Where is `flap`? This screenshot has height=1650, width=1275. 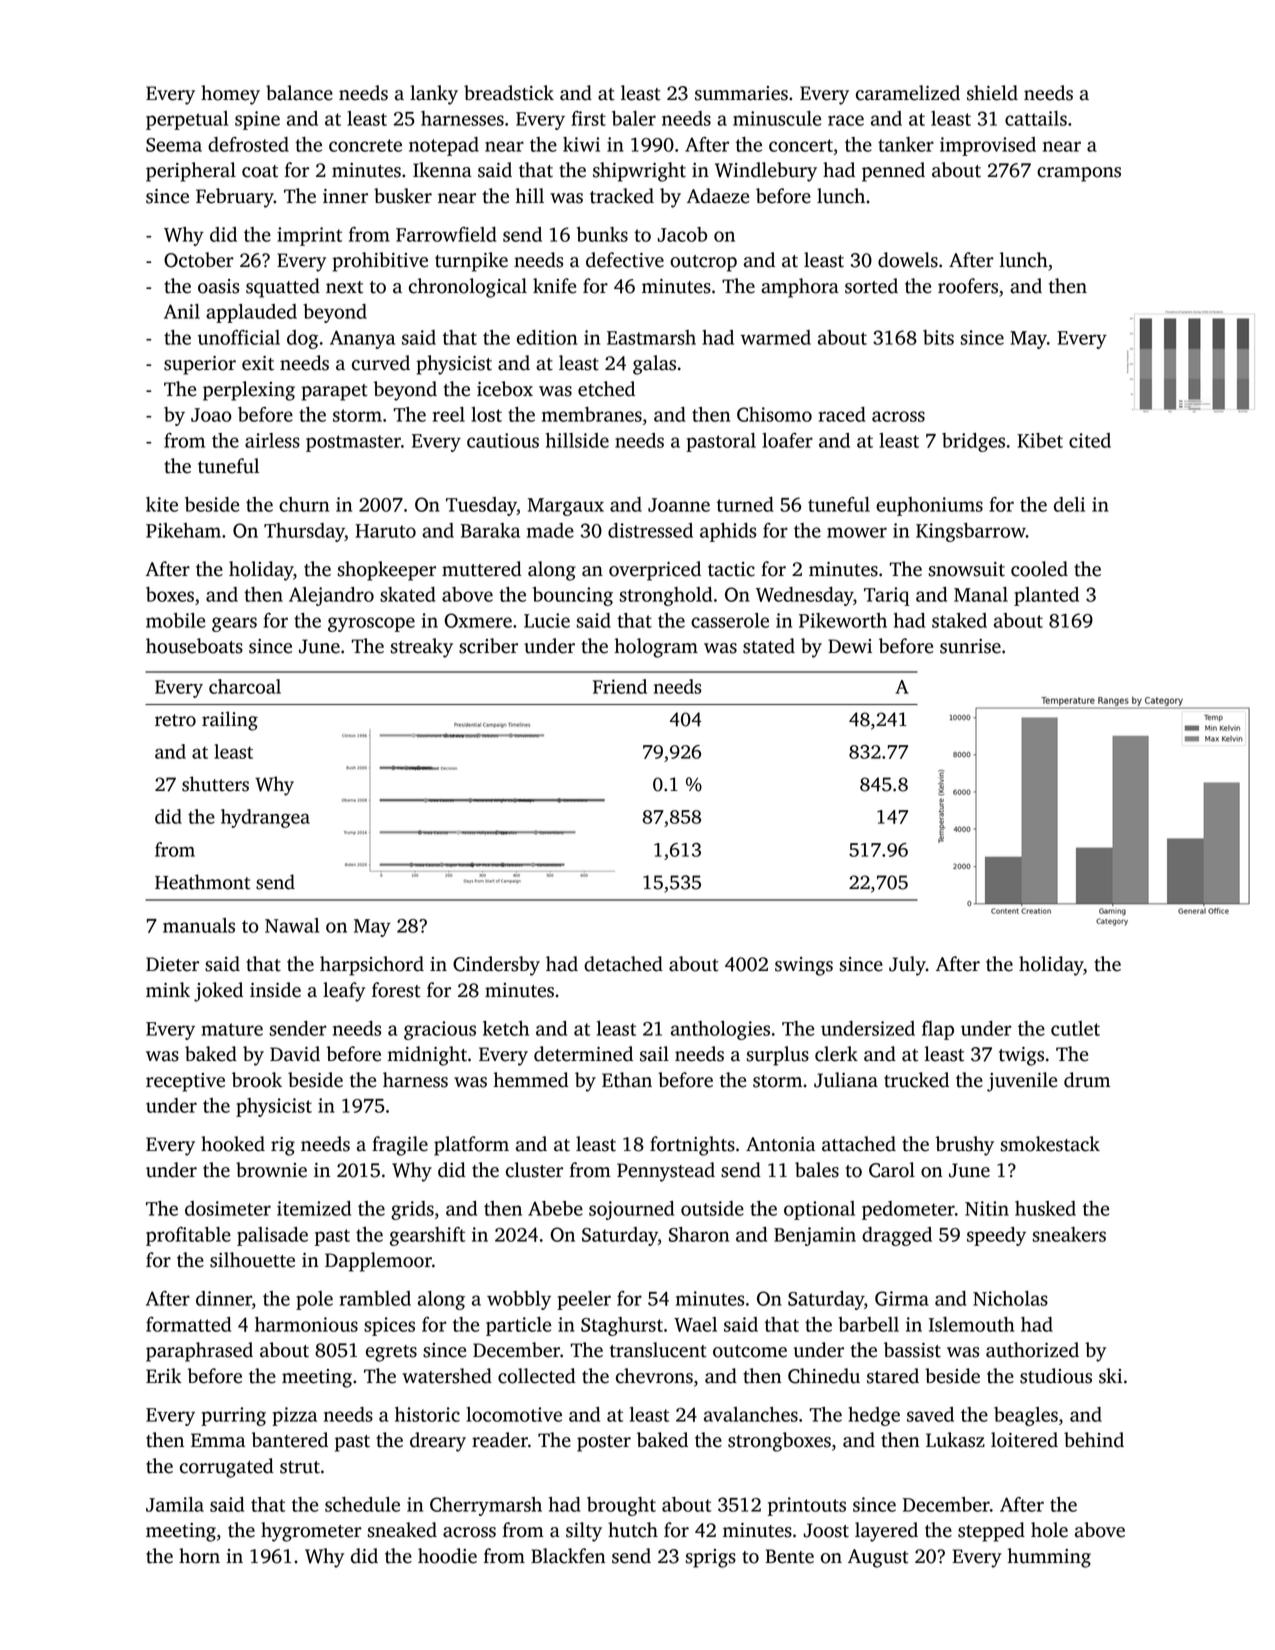
flap is located at coordinates (938, 1030).
